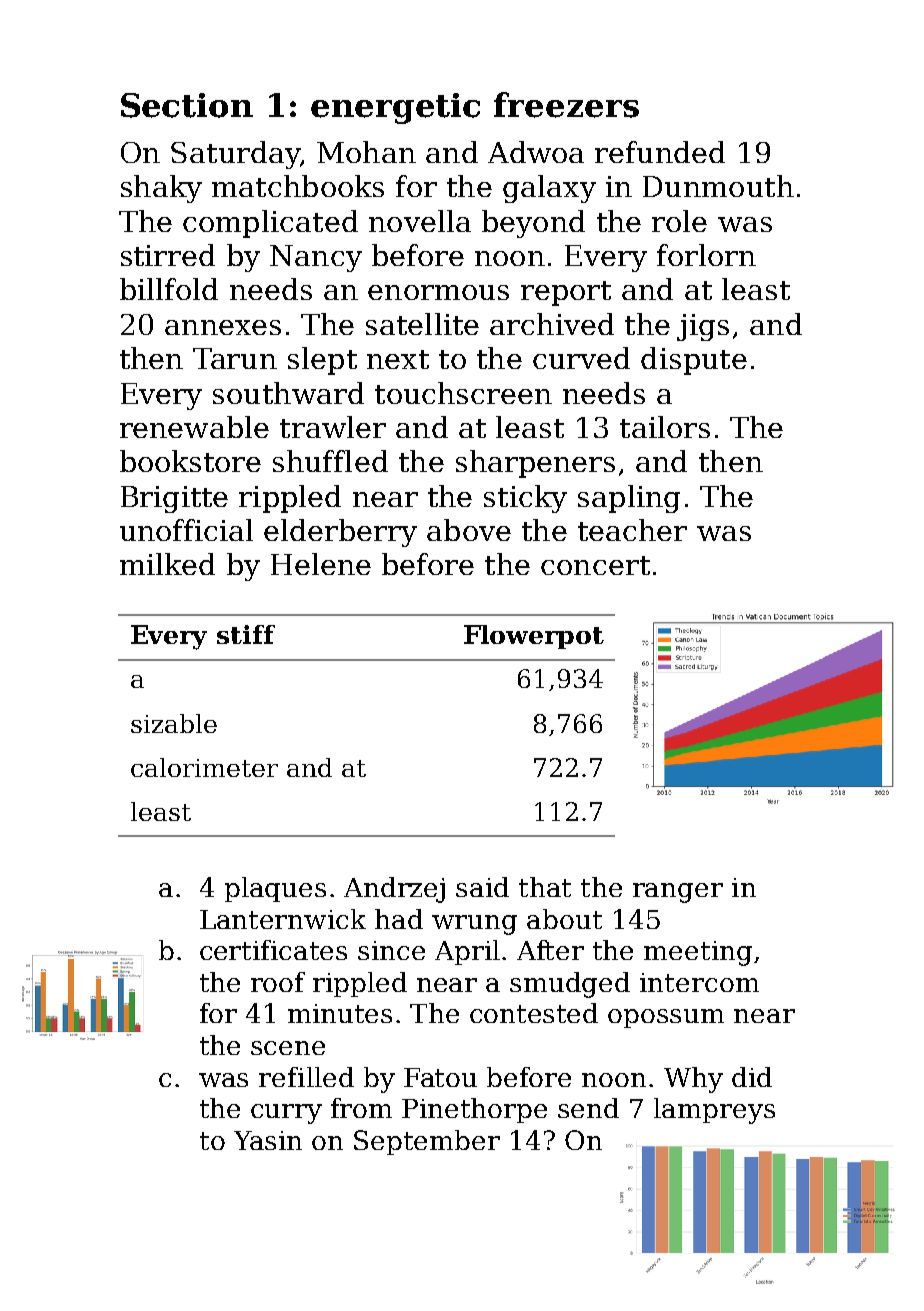  What do you see at coordinates (678, 893) in the page?
I see `ranger` at bounding box center [678, 893].
